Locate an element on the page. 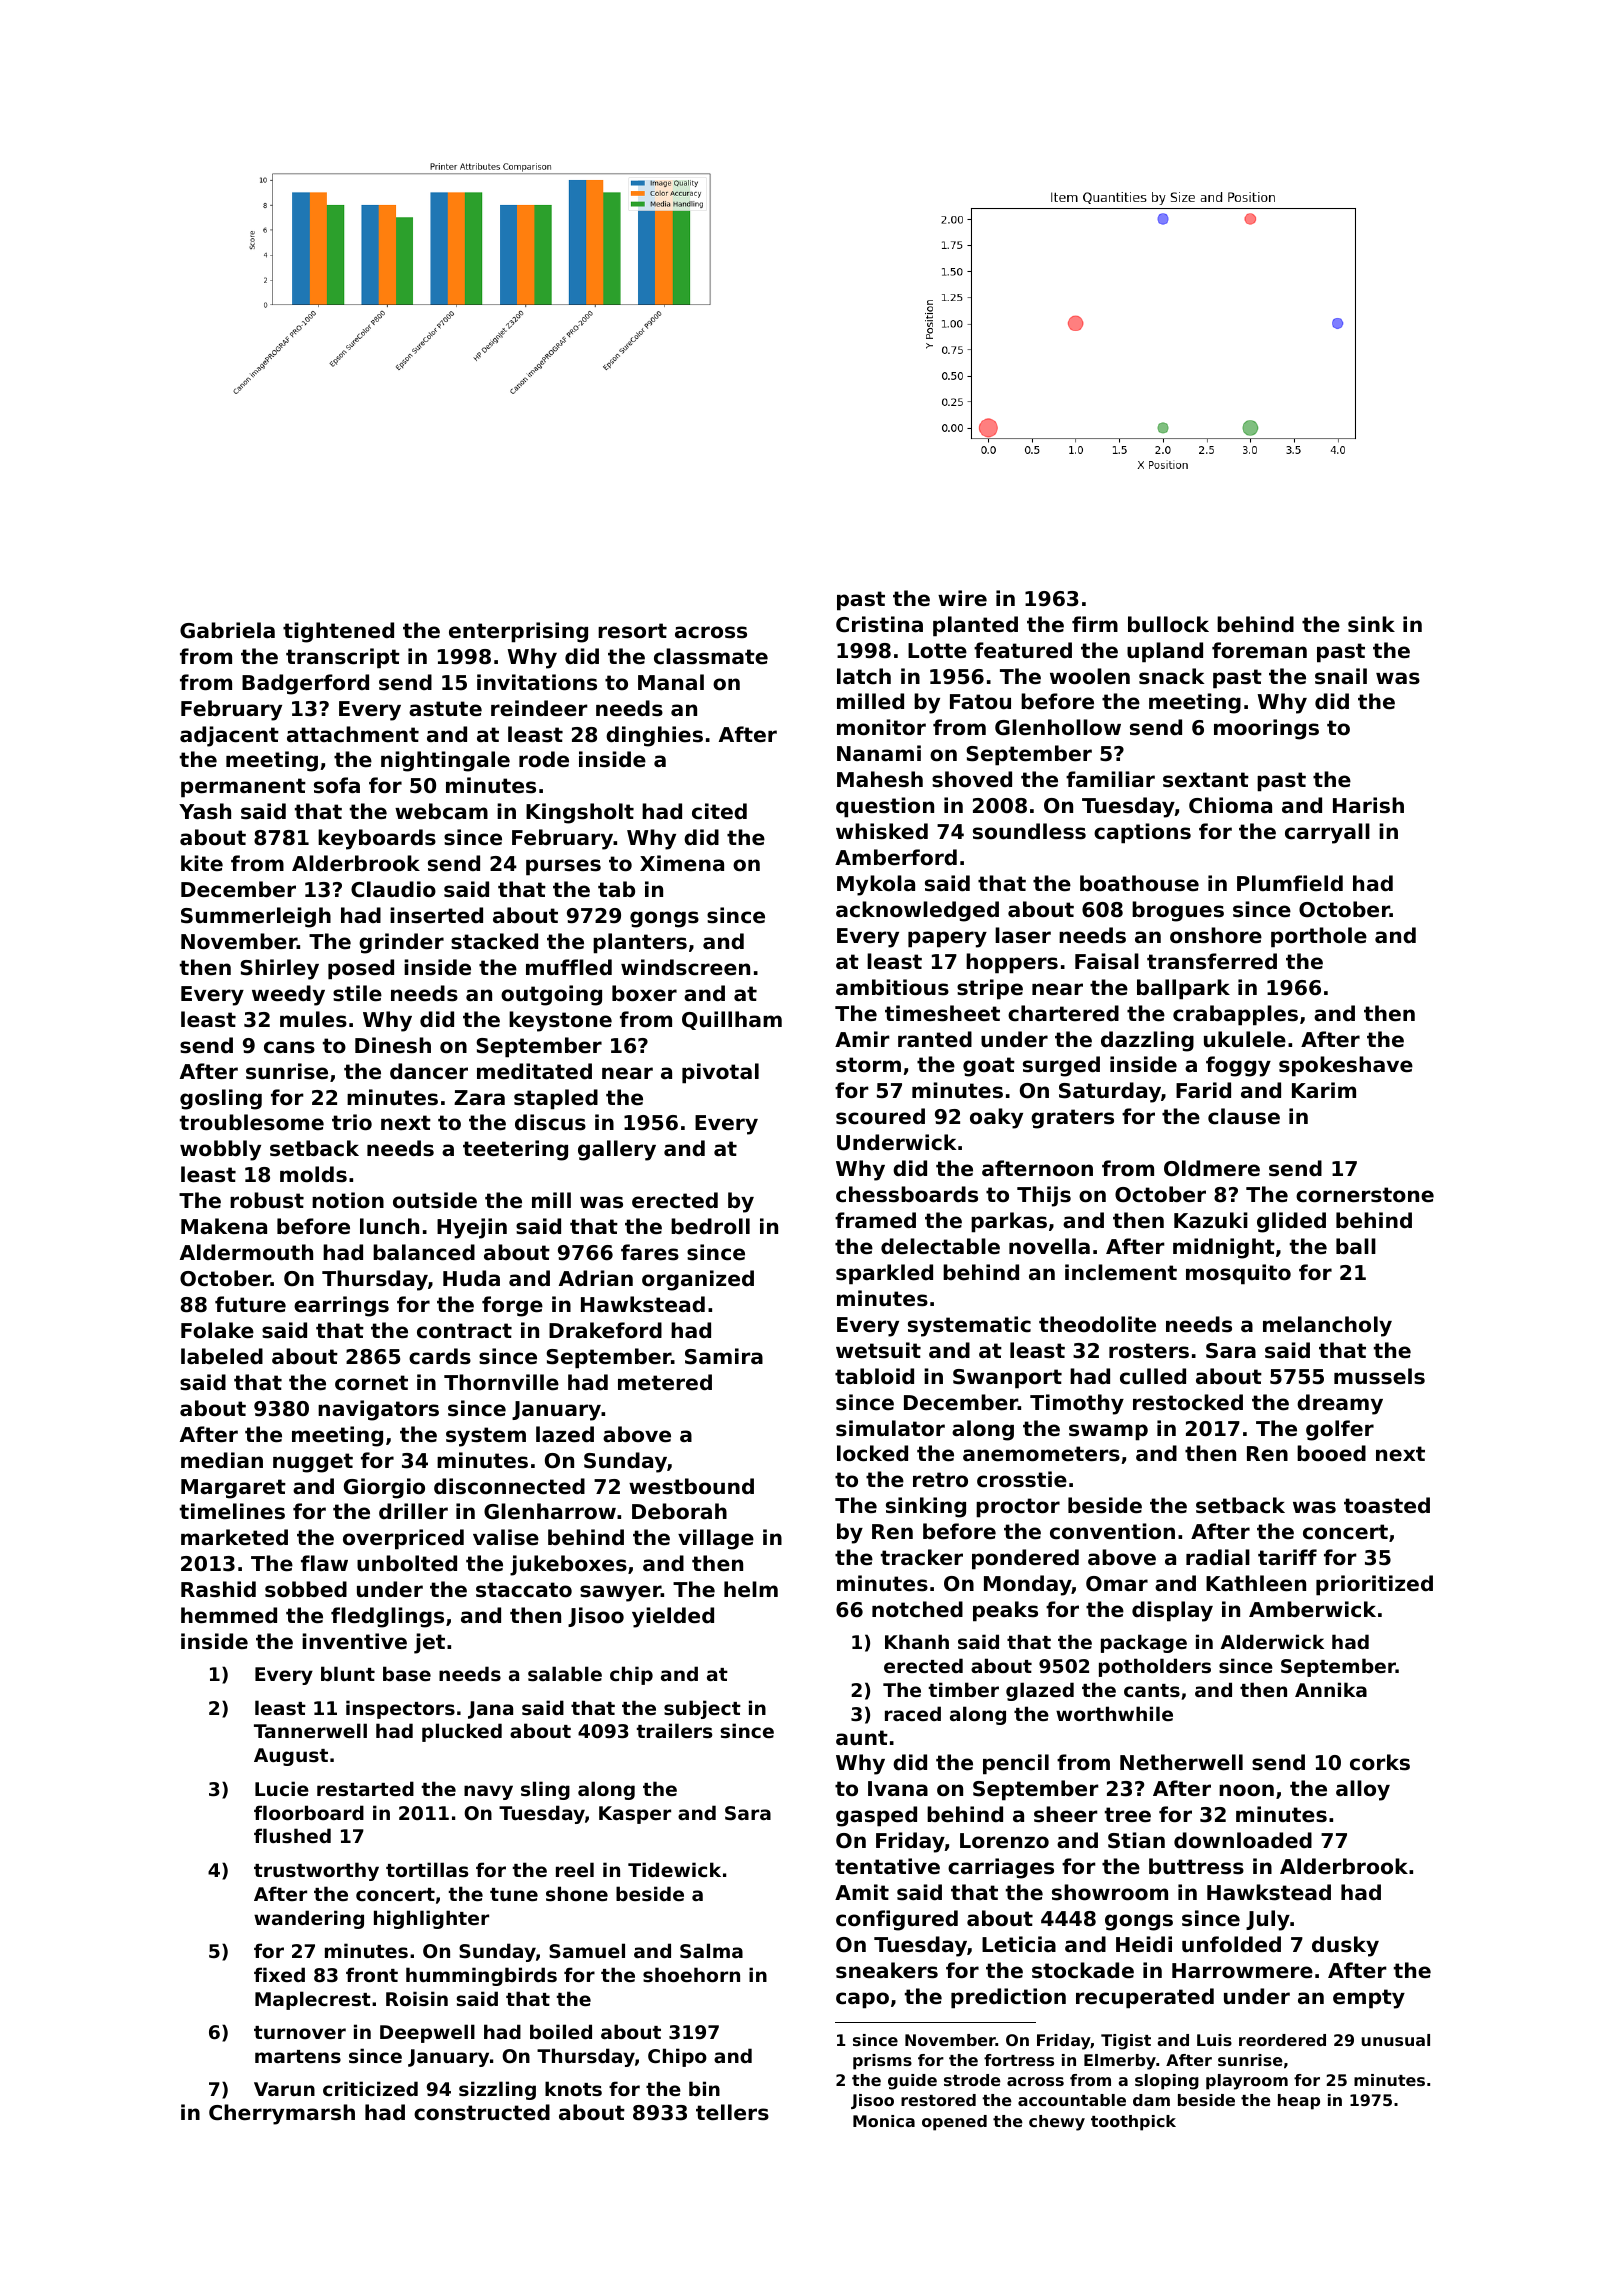 Image resolution: width=1620 pixels, height=2292 pixels. Varun is located at coordinates (284, 2089).
